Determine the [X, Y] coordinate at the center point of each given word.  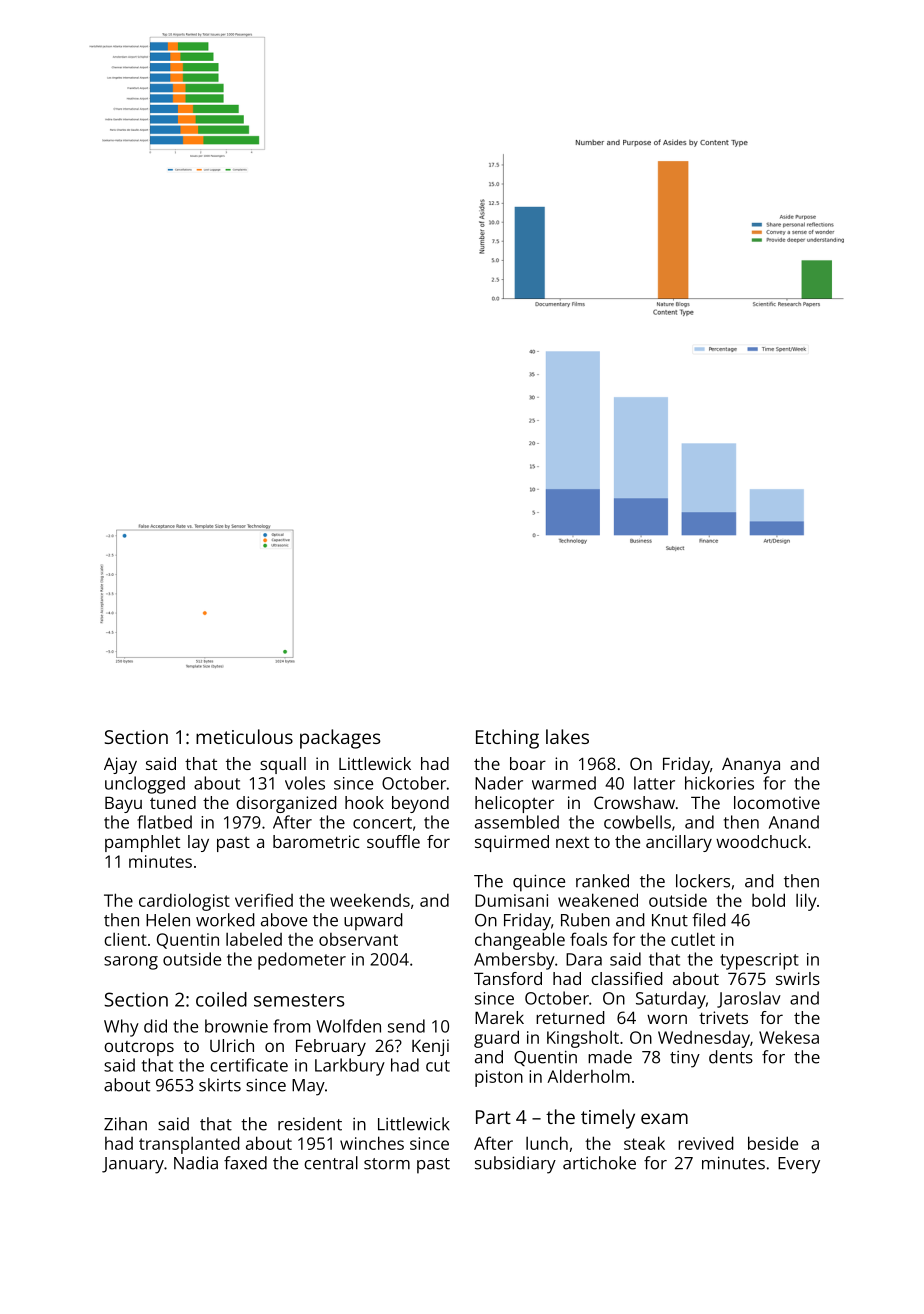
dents [731, 1057]
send [406, 1026]
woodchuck [761, 841]
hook [364, 802]
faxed [245, 1163]
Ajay [120, 765]
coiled [221, 999]
